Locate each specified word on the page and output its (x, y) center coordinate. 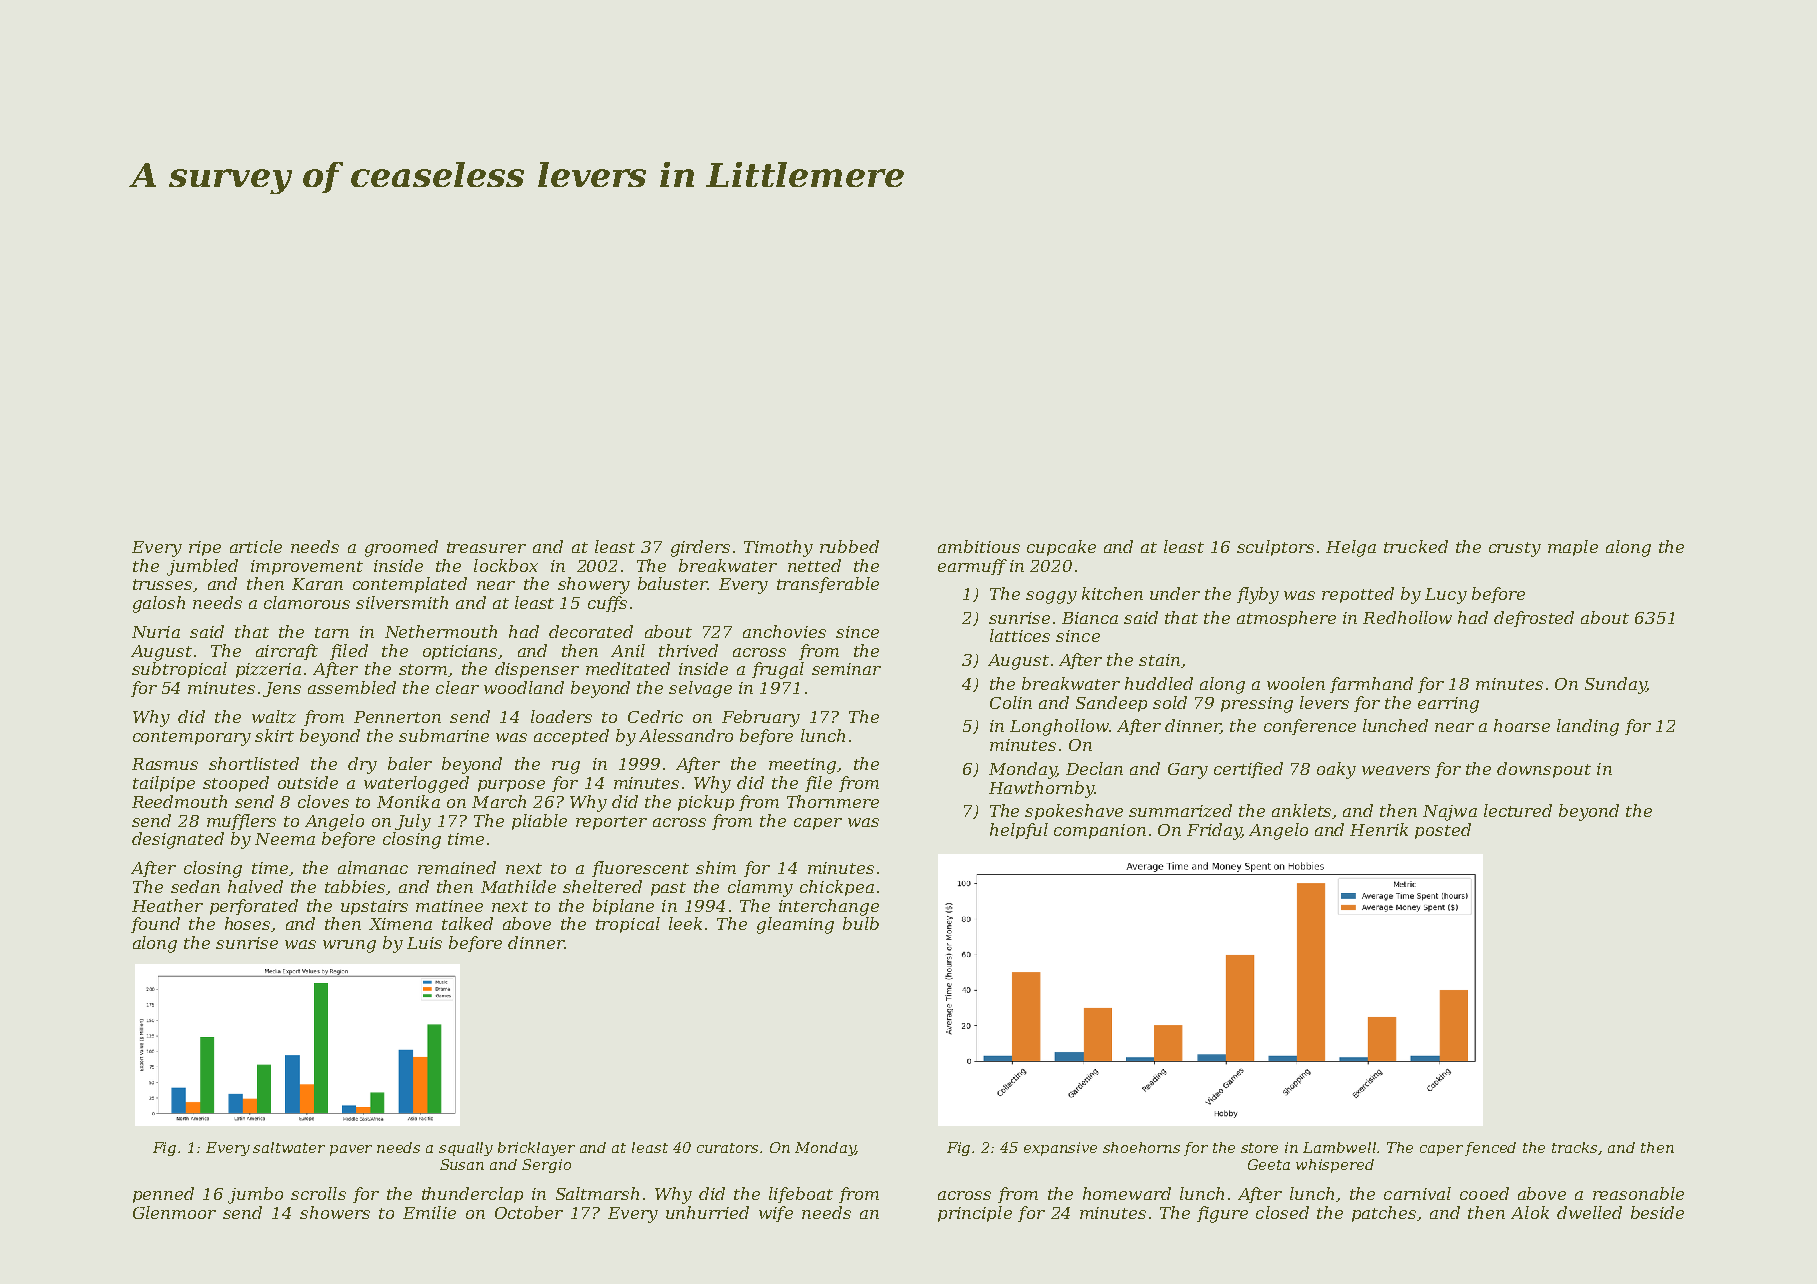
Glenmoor (174, 1212)
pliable (539, 822)
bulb (861, 923)
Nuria (156, 632)
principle (975, 1214)
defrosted (1534, 619)
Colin (1011, 702)
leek (685, 923)
